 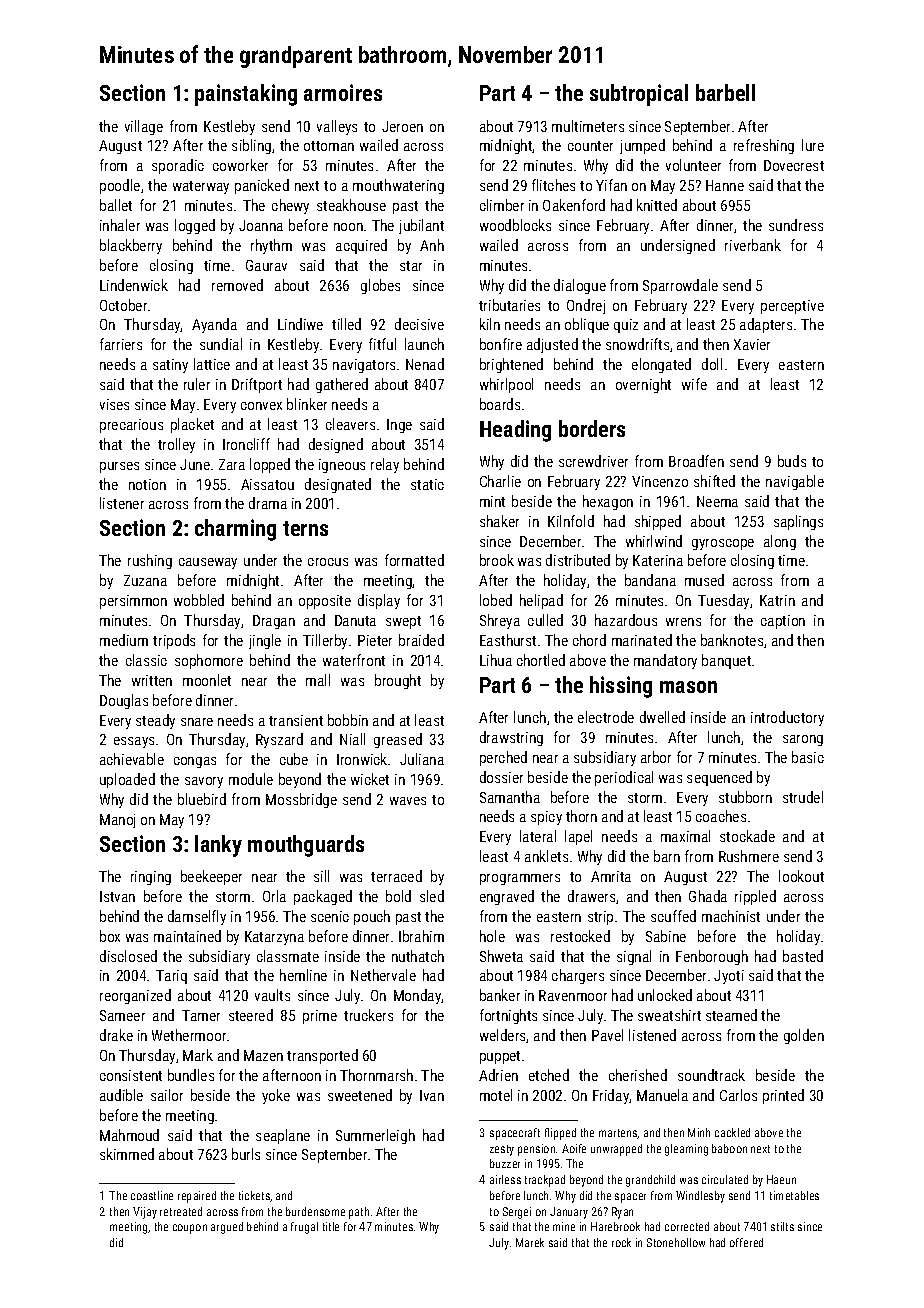 I want to click on Katrin, so click(x=777, y=600).
